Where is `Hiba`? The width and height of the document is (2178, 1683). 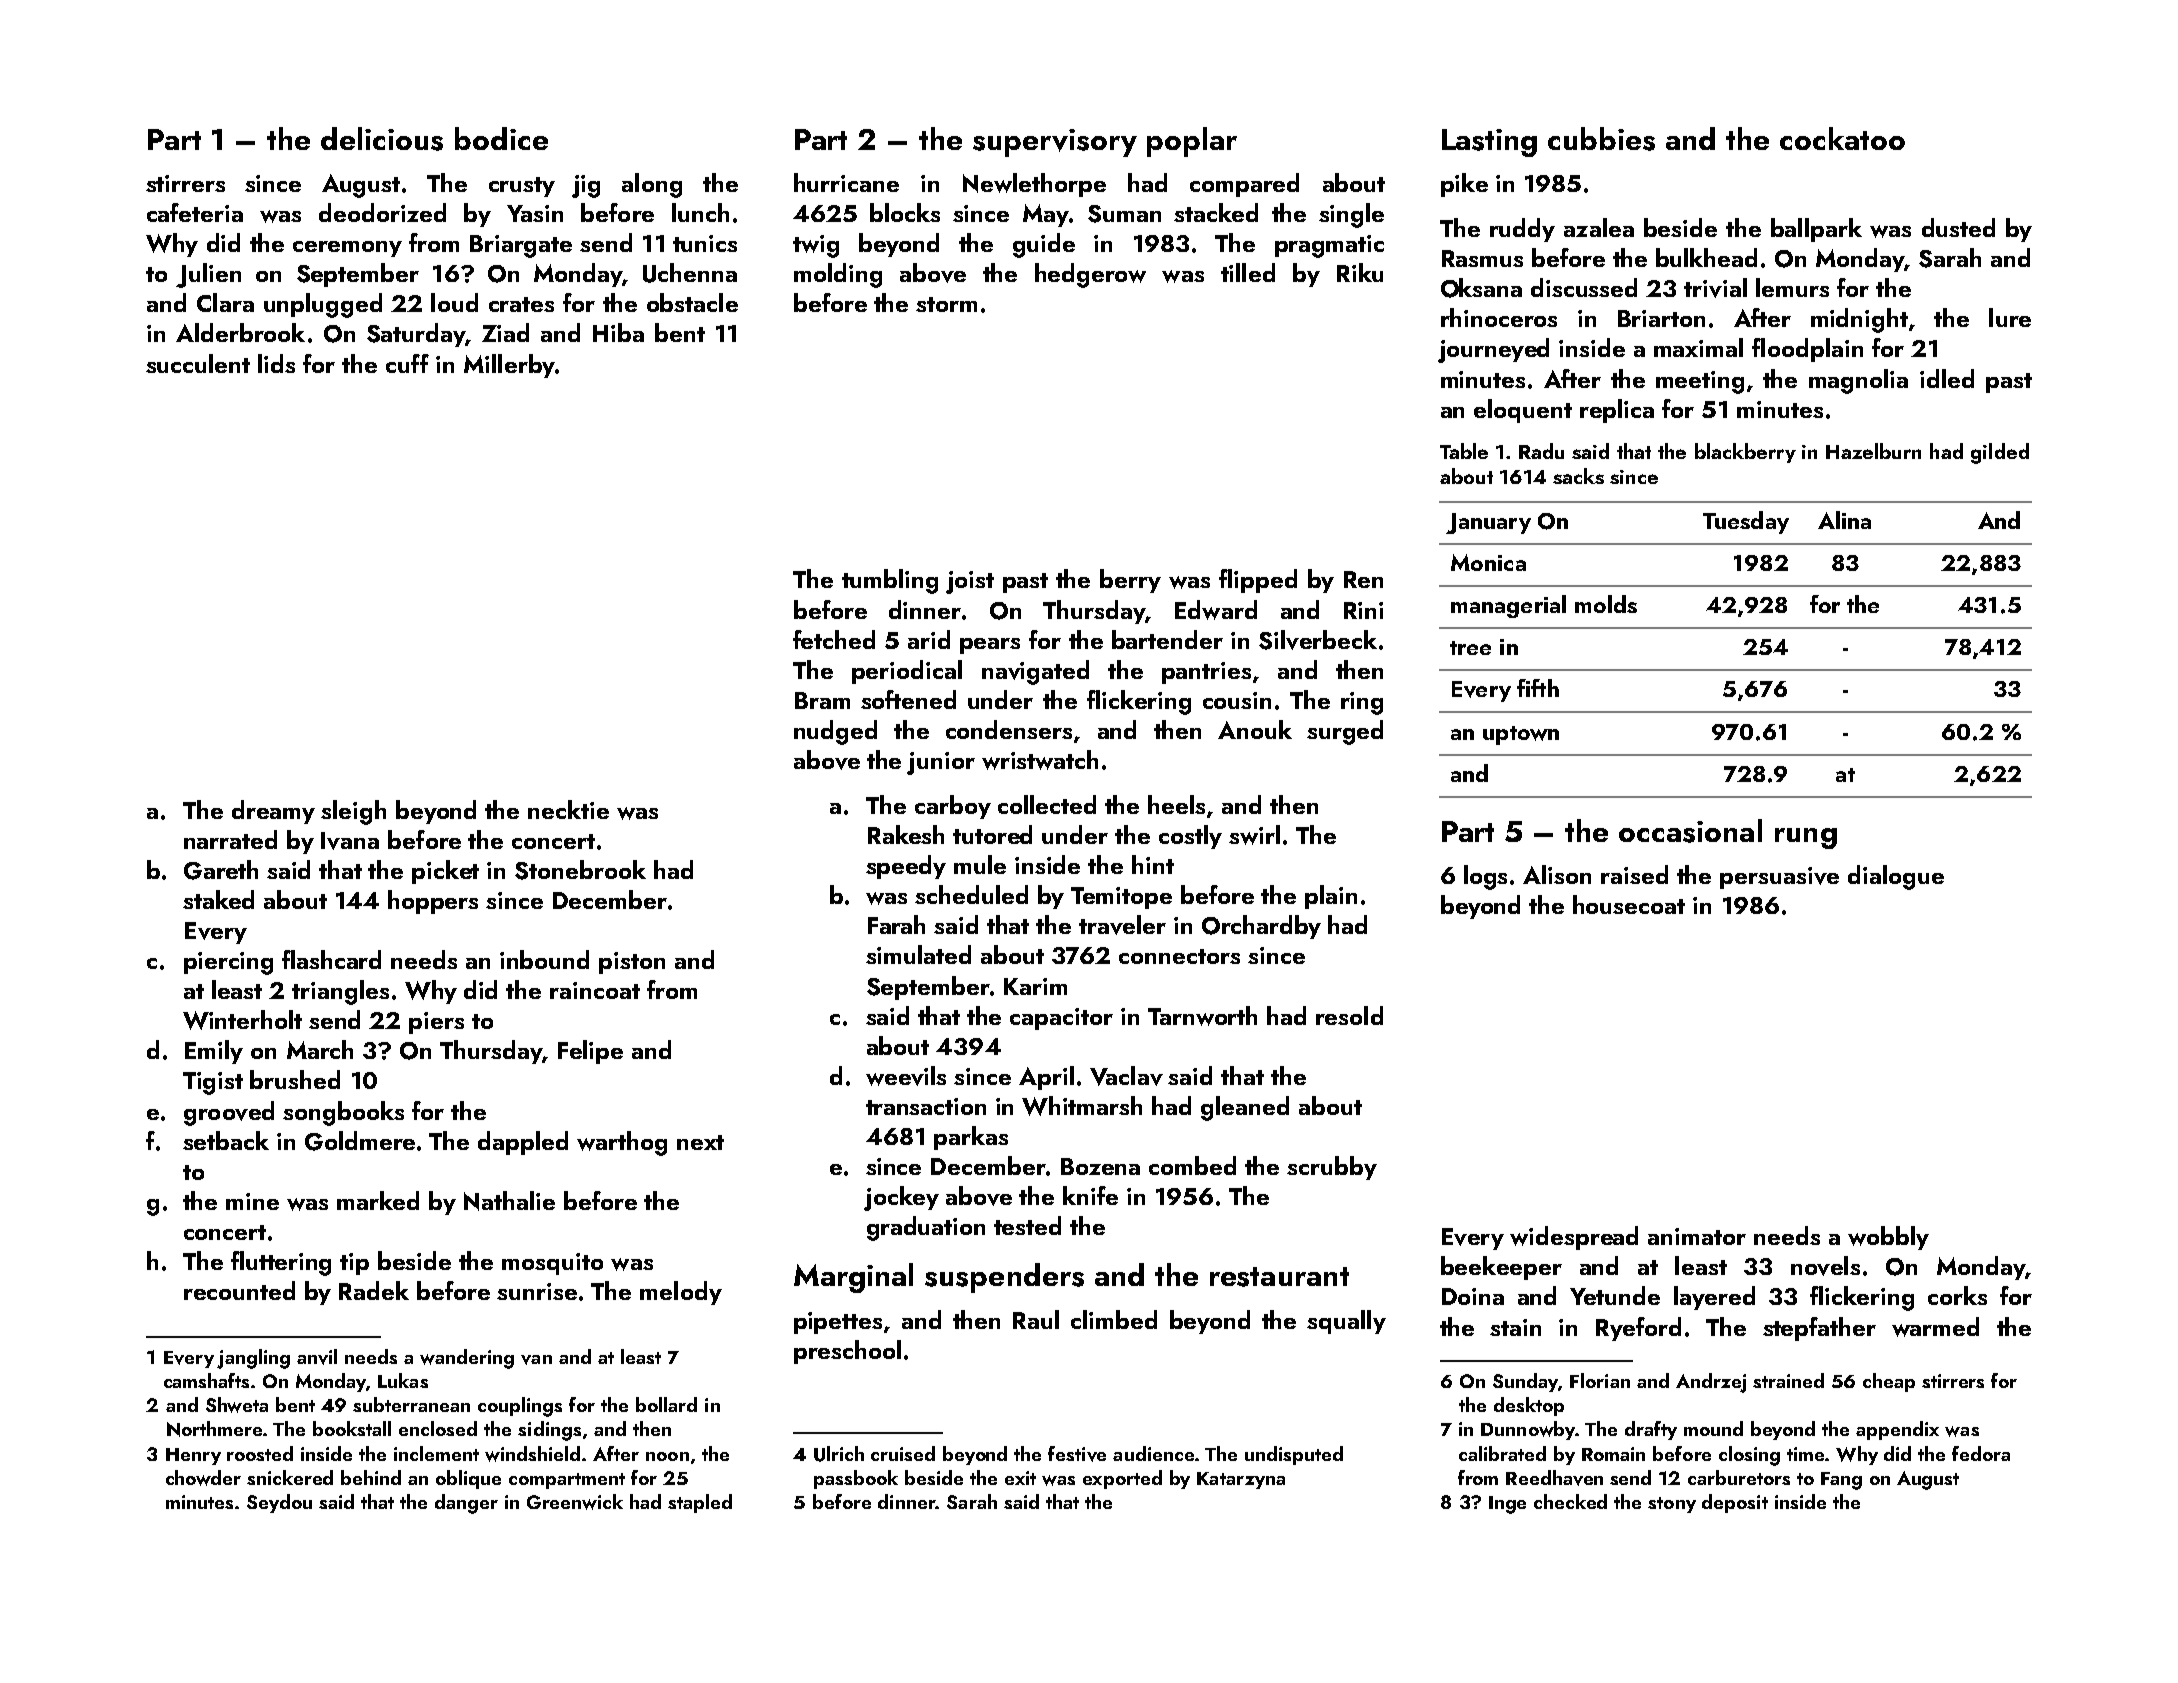 Hiba is located at coordinates (618, 332).
